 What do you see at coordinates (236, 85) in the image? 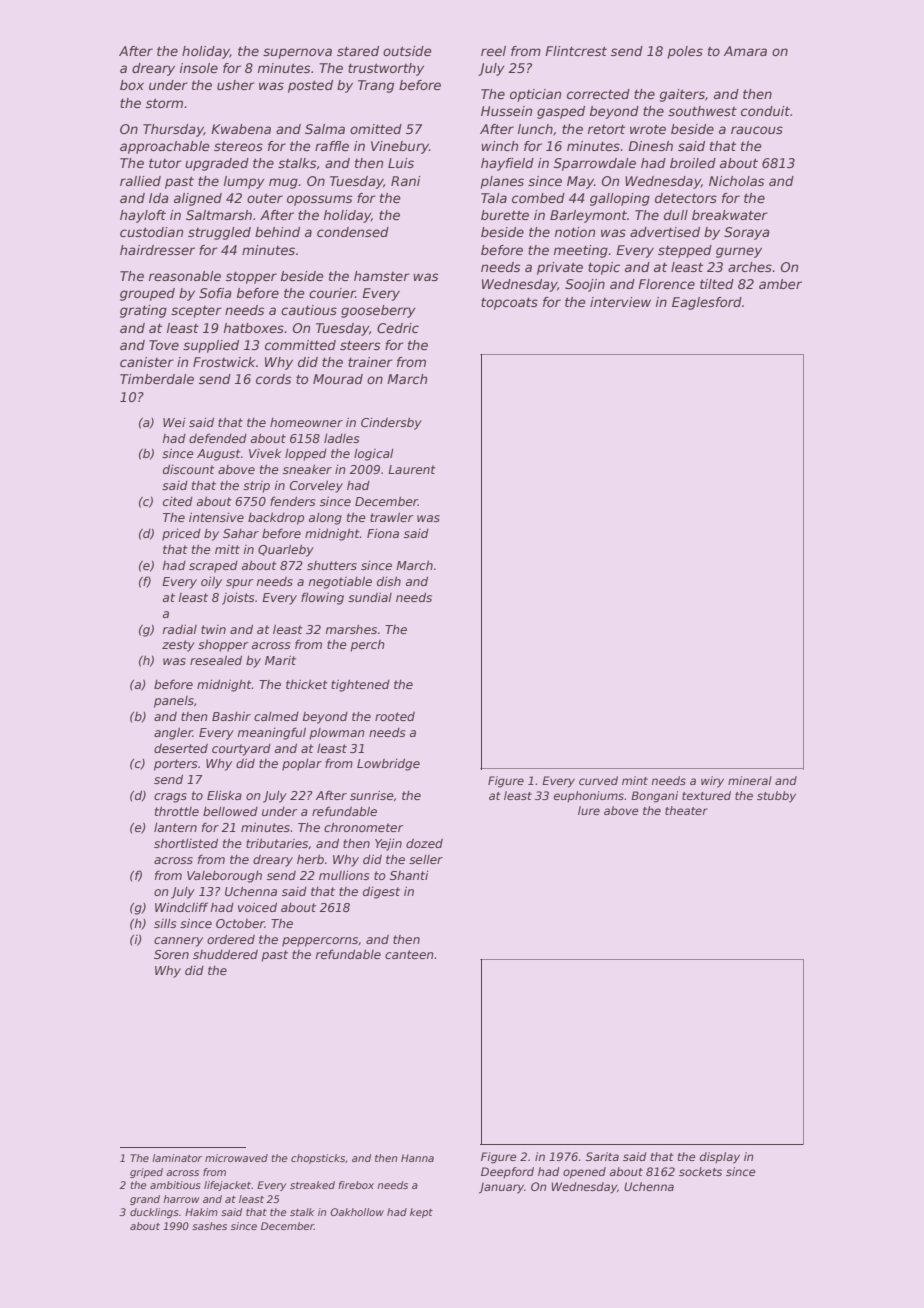
I see `usher` at bounding box center [236, 85].
